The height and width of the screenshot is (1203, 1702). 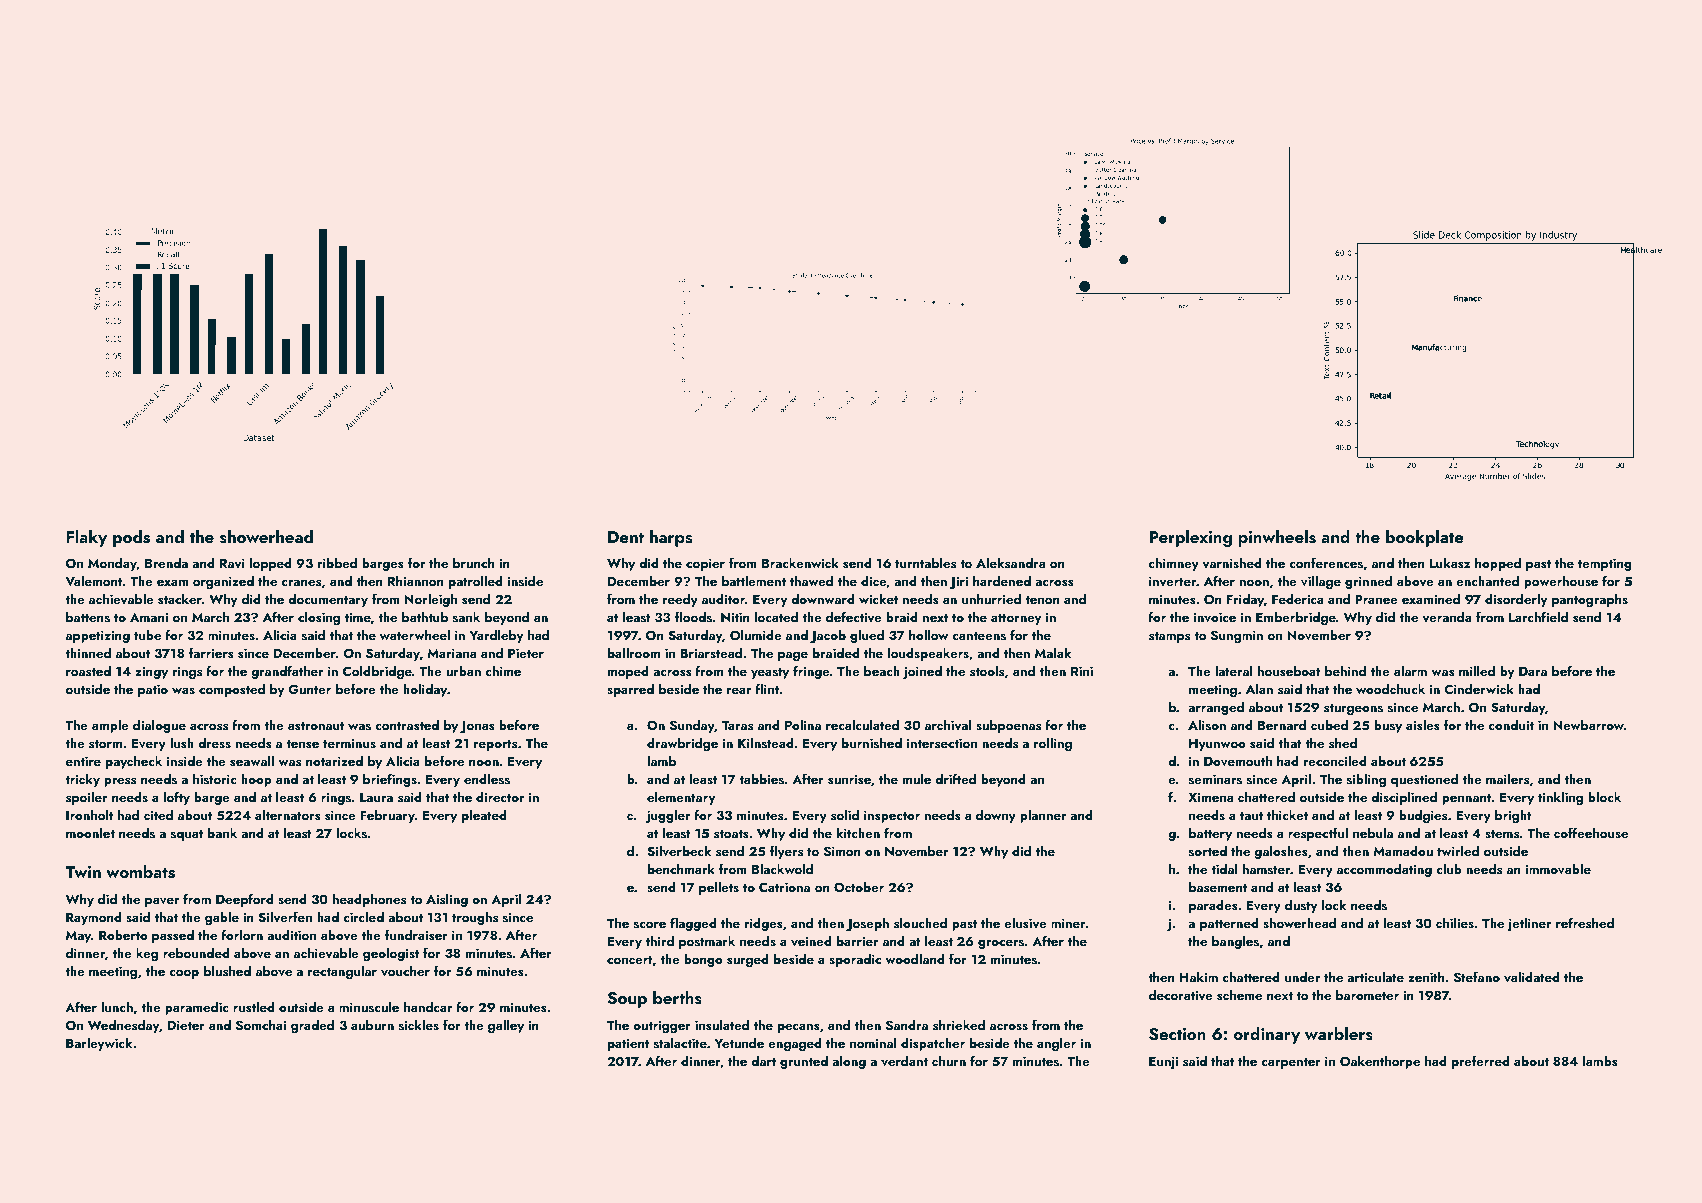 What do you see at coordinates (703, 960) in the screenshot?
I see `bongo` at bounding box center [703, 960].
